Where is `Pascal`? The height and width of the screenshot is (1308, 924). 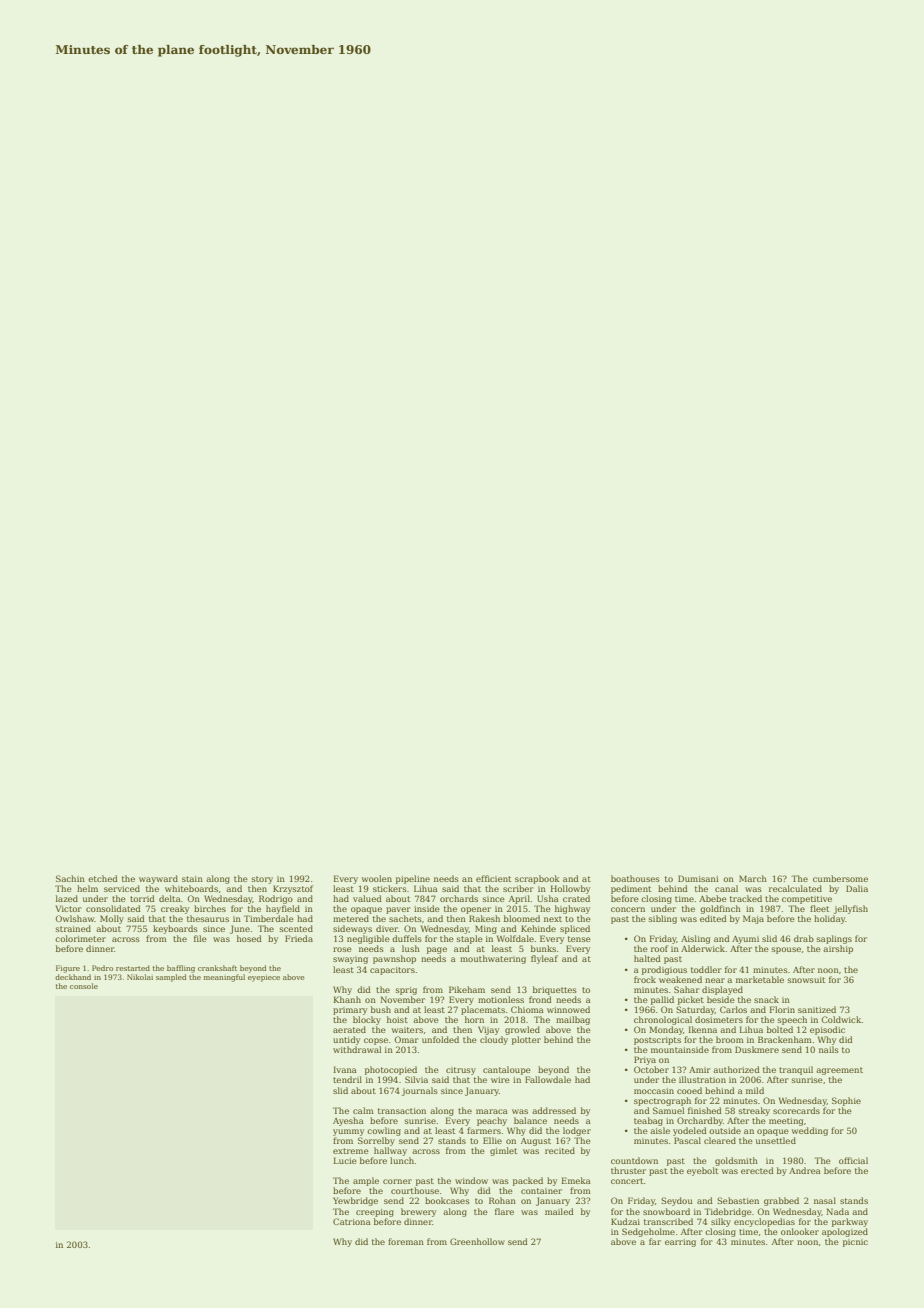
Pascal is located at coordinates (687, 1140).
